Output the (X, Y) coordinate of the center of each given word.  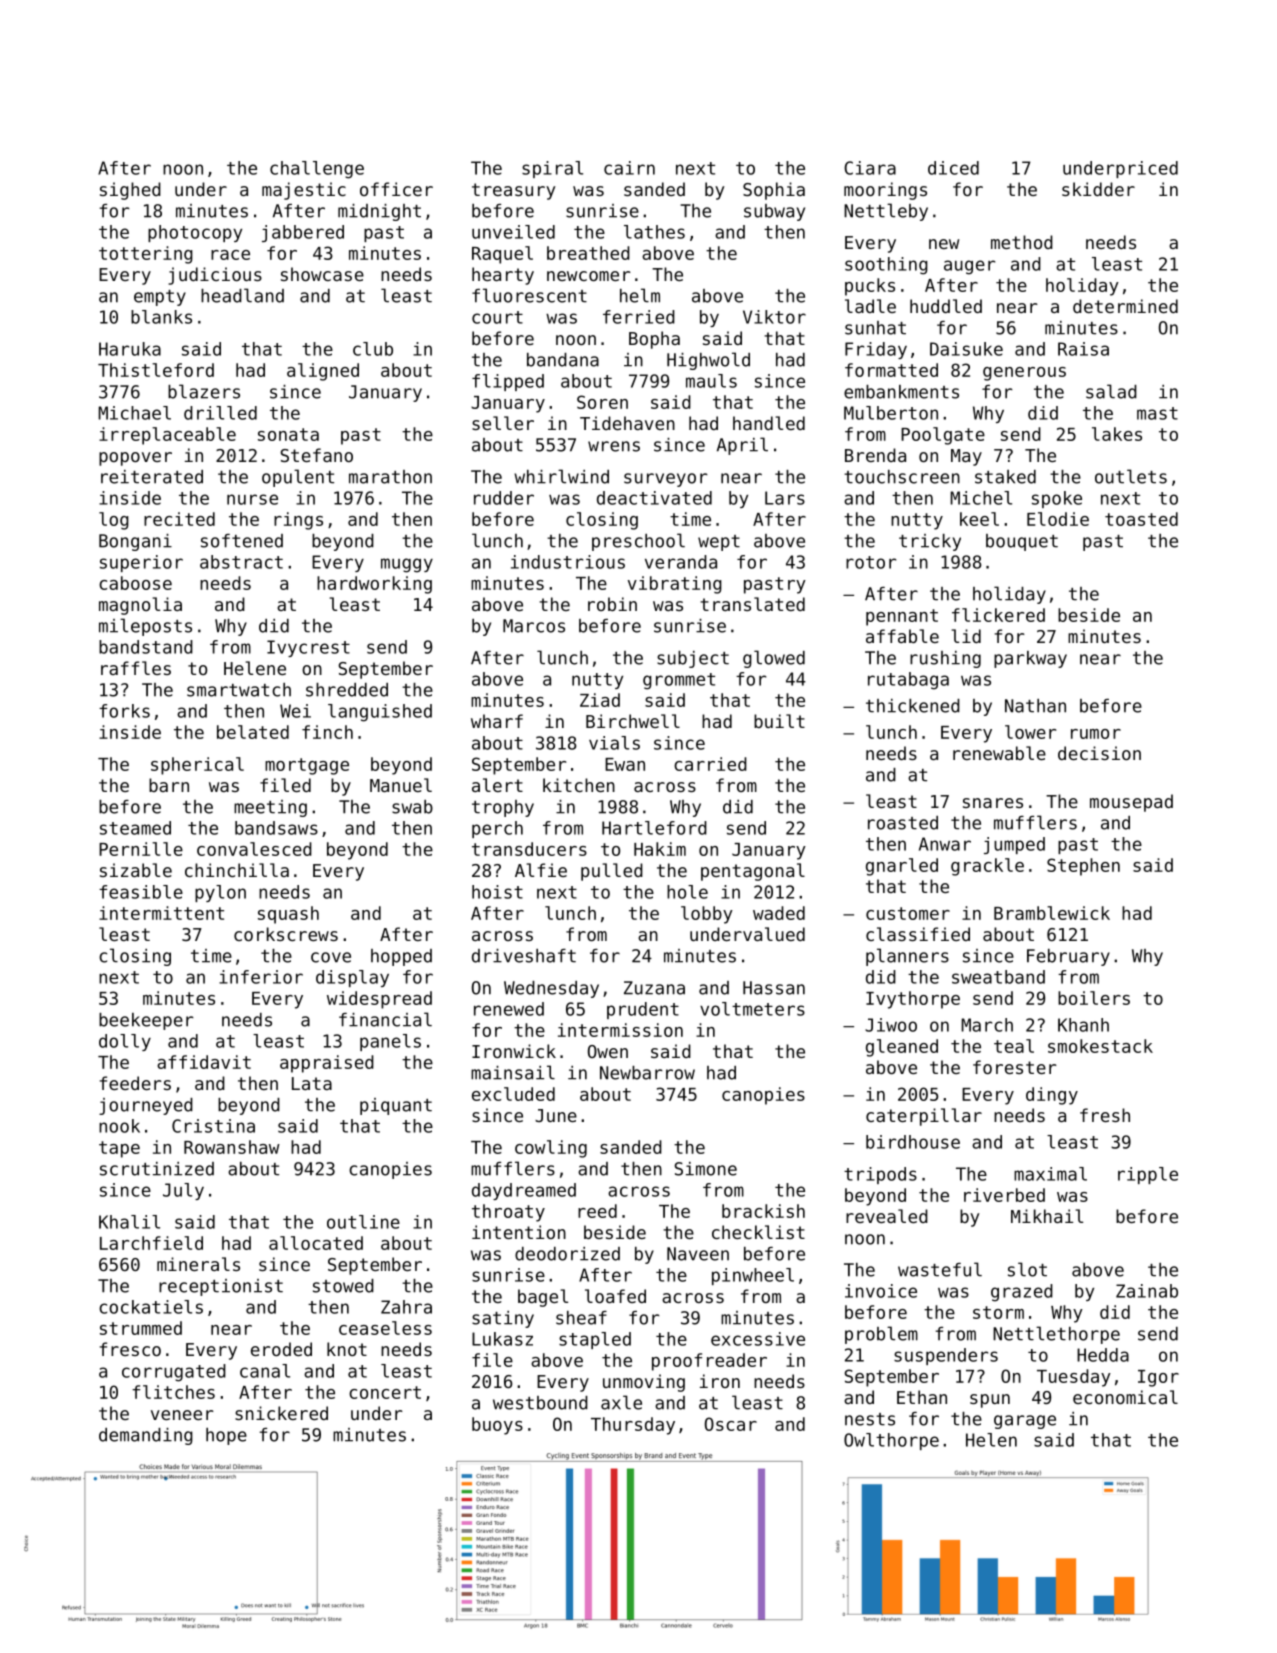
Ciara (870, 168)
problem (881, 1335)
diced (953, 168)
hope (226, 1436)
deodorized (567, 1254)
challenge (317, 170)
